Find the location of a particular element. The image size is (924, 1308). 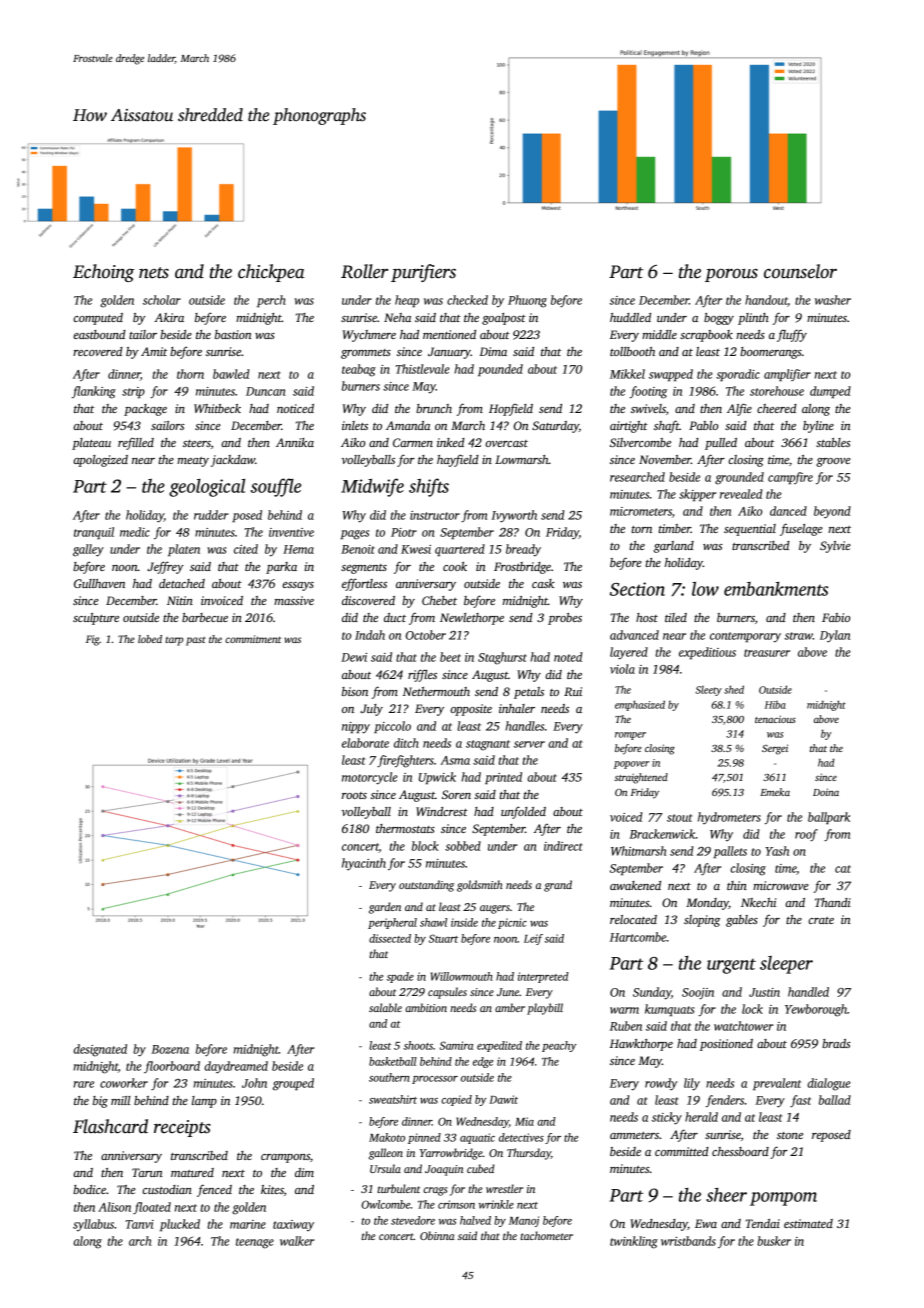

washer is located at coordinates (833, 300).
